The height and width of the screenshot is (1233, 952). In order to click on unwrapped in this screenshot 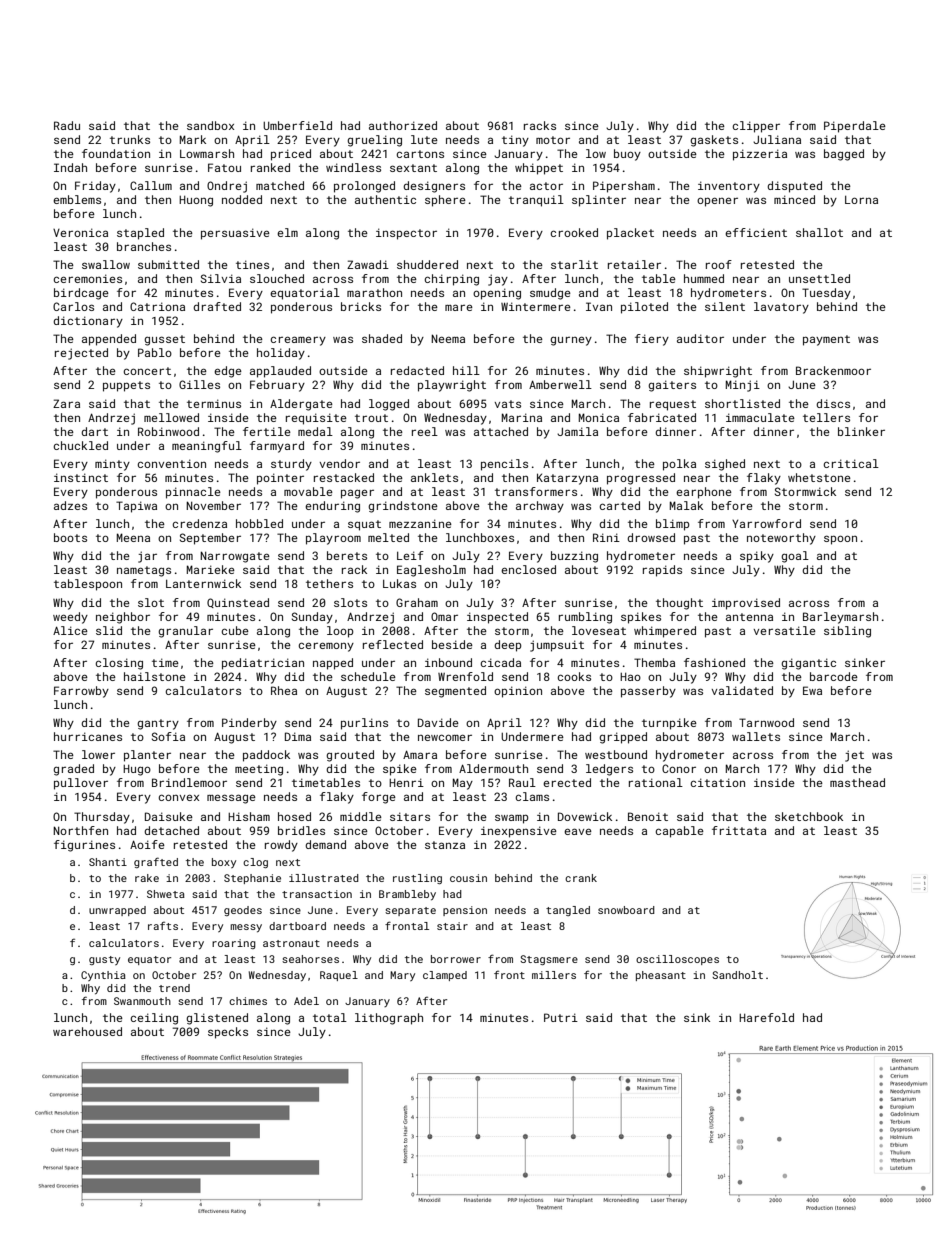, I will do `click(117, 911)`.
